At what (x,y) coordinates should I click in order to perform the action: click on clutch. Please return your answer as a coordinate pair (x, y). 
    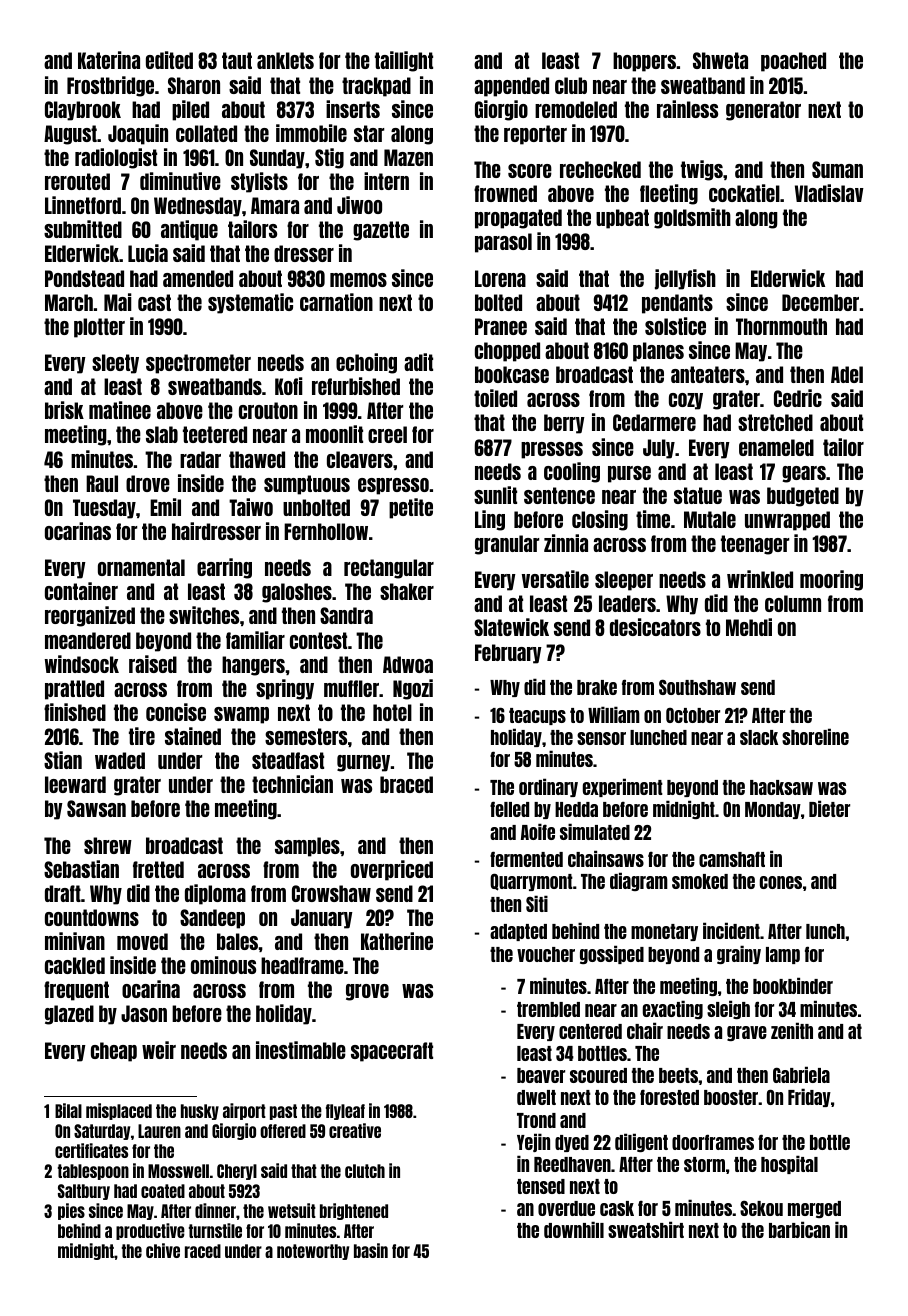
    Looking at the image, I should click on (365, 1171).
